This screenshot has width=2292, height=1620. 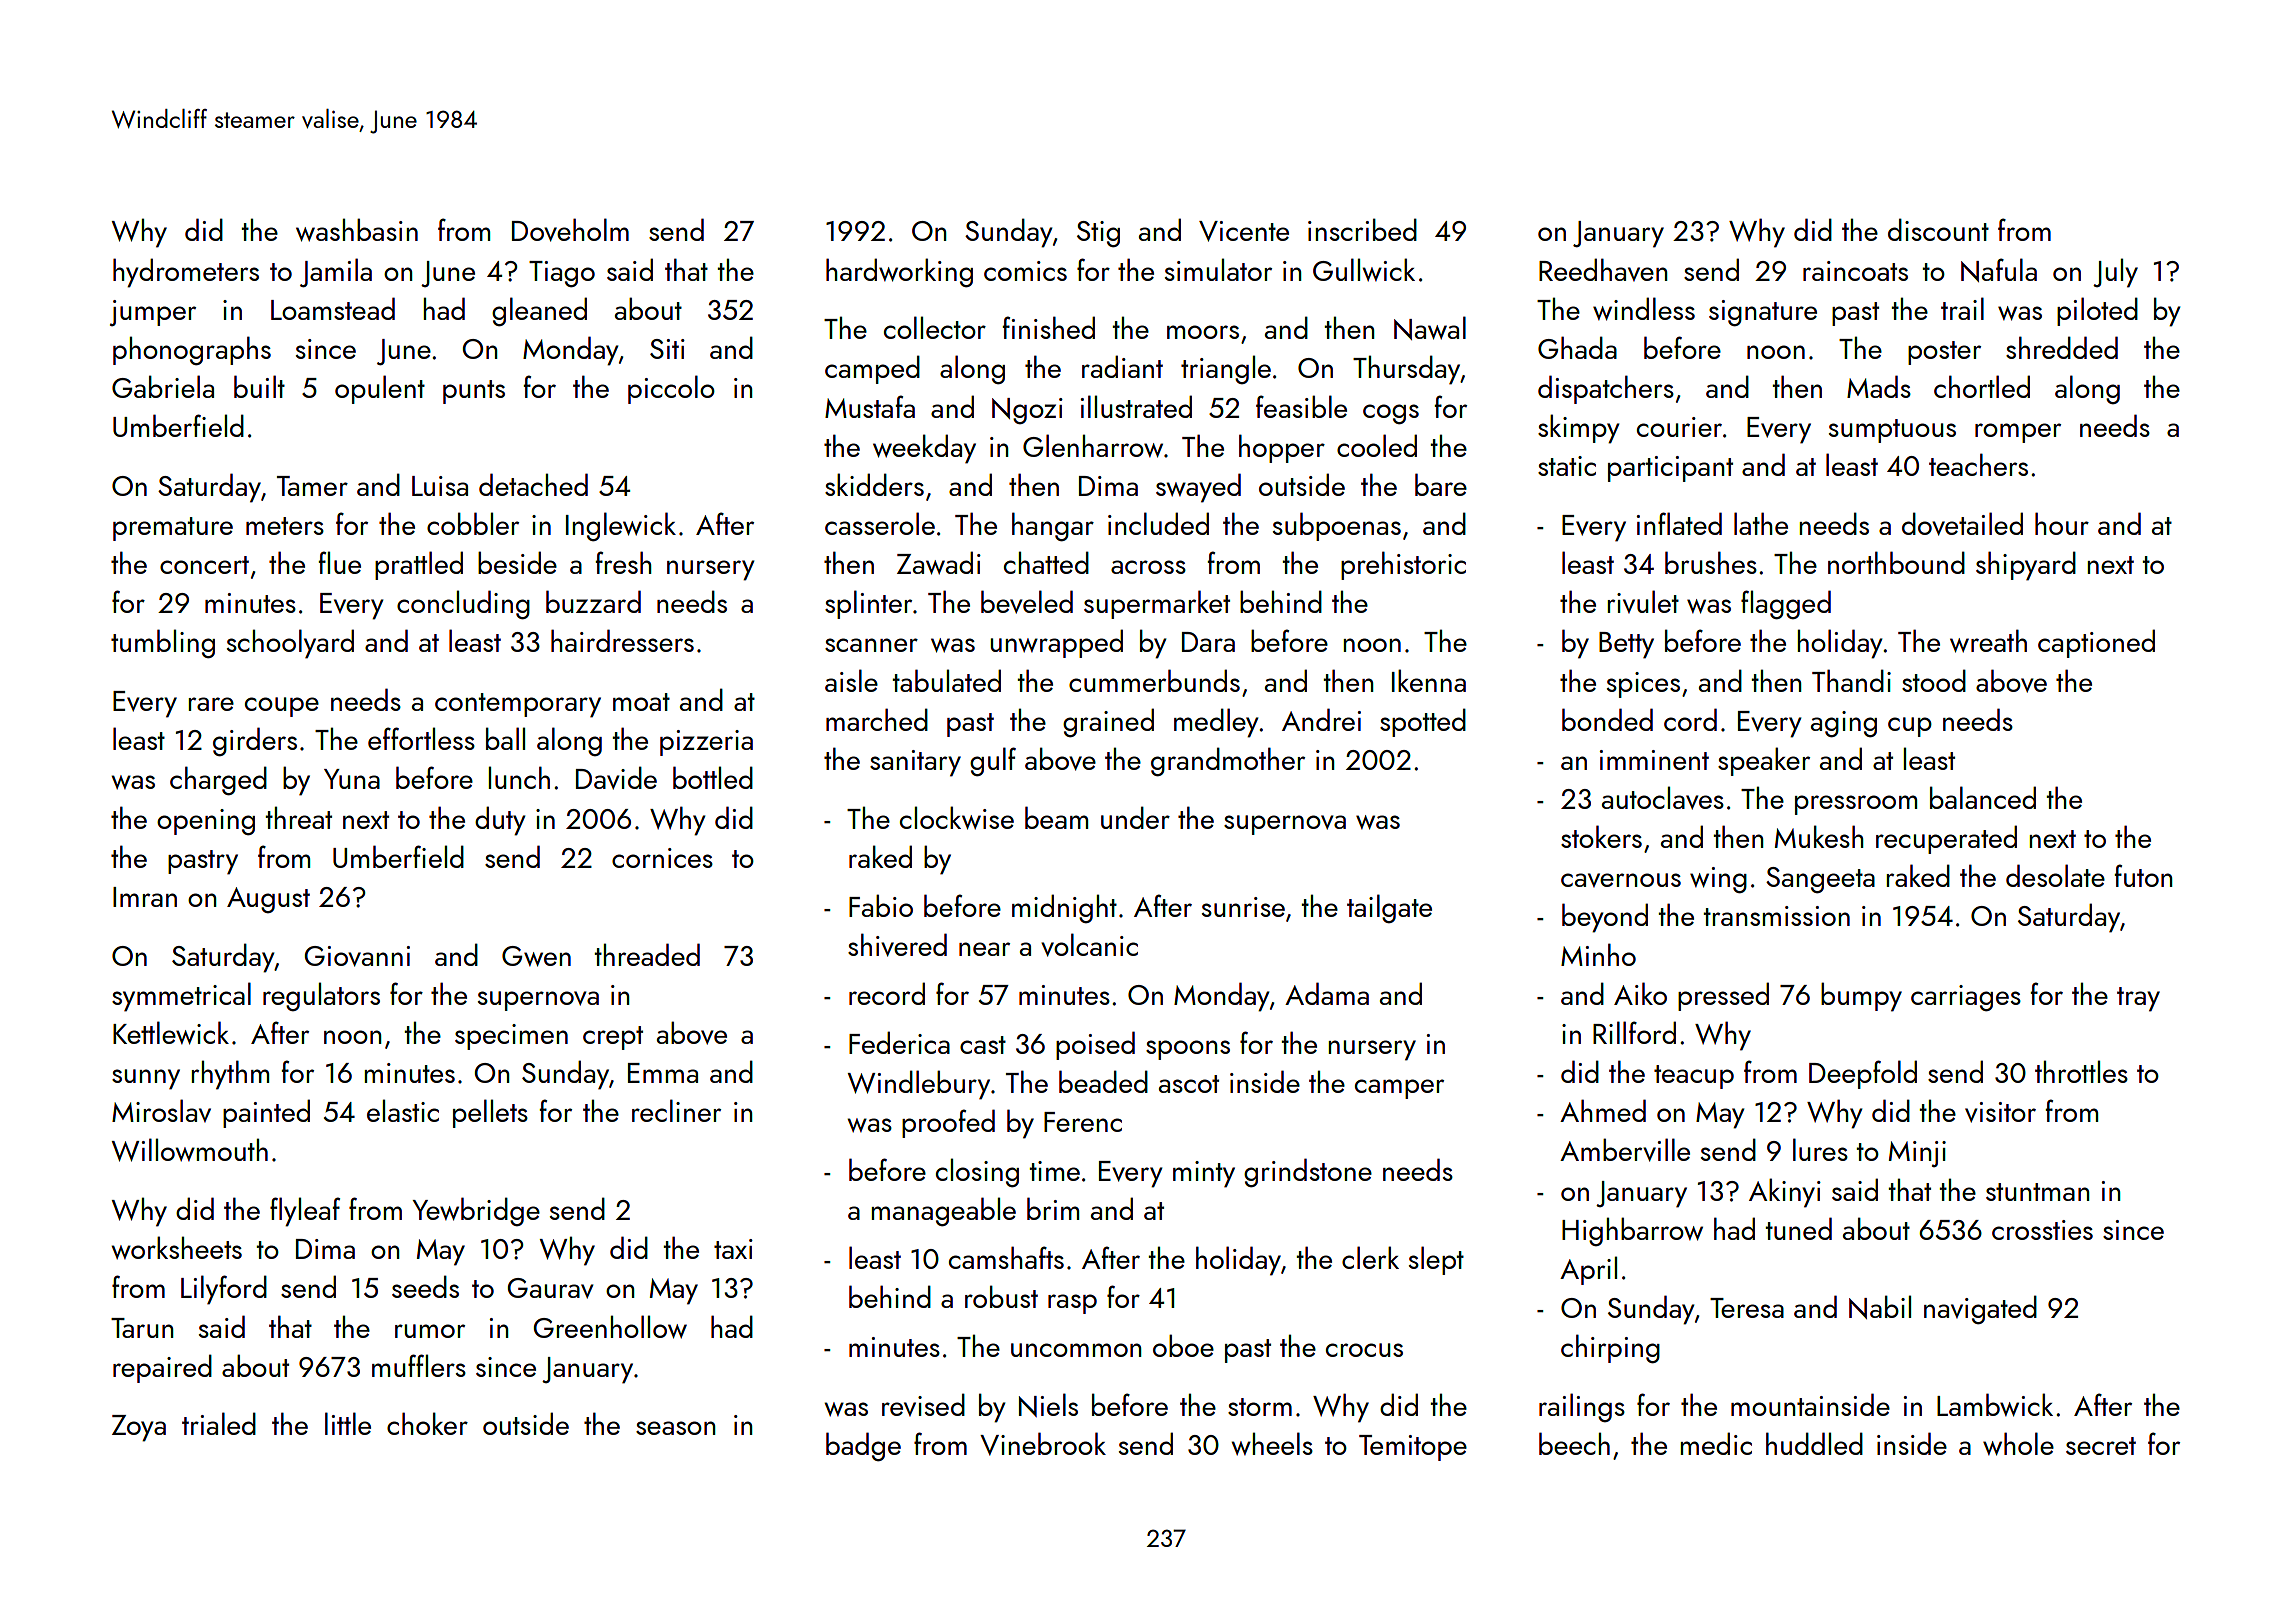 What do you see at coordinates (570, 230) in the screenshot?
I see `Doveholm` at bounding box center [570, 230].
